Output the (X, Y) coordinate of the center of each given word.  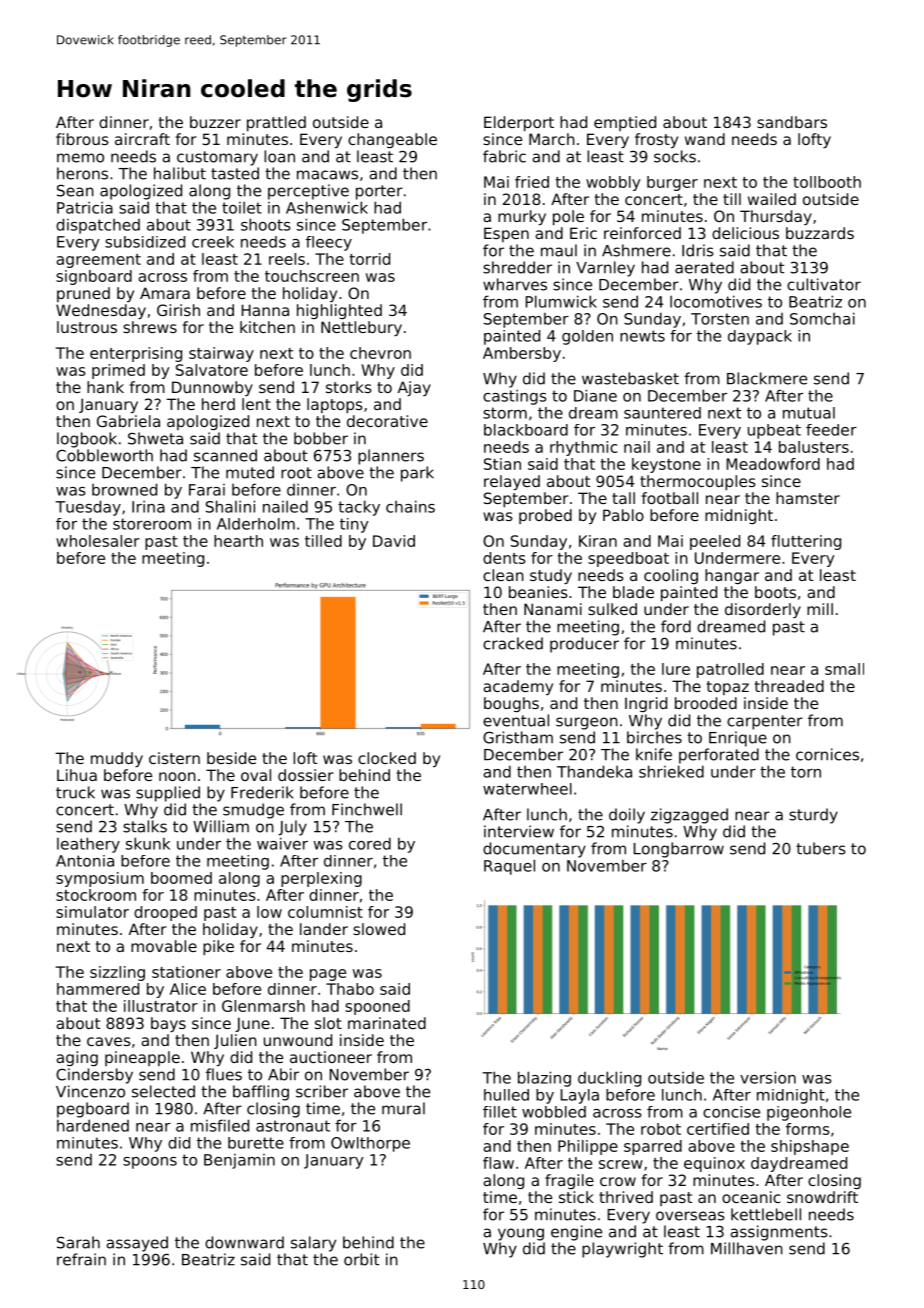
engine (576, 1233)
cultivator (824, 284)
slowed (379, 929)
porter (379, 192)
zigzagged (689, 816)
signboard (94, 277)
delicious (745, 233)
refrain (81, 1259)
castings (514, 397)
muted (250, 472)
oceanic (751, 1197)
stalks (145, 826)
